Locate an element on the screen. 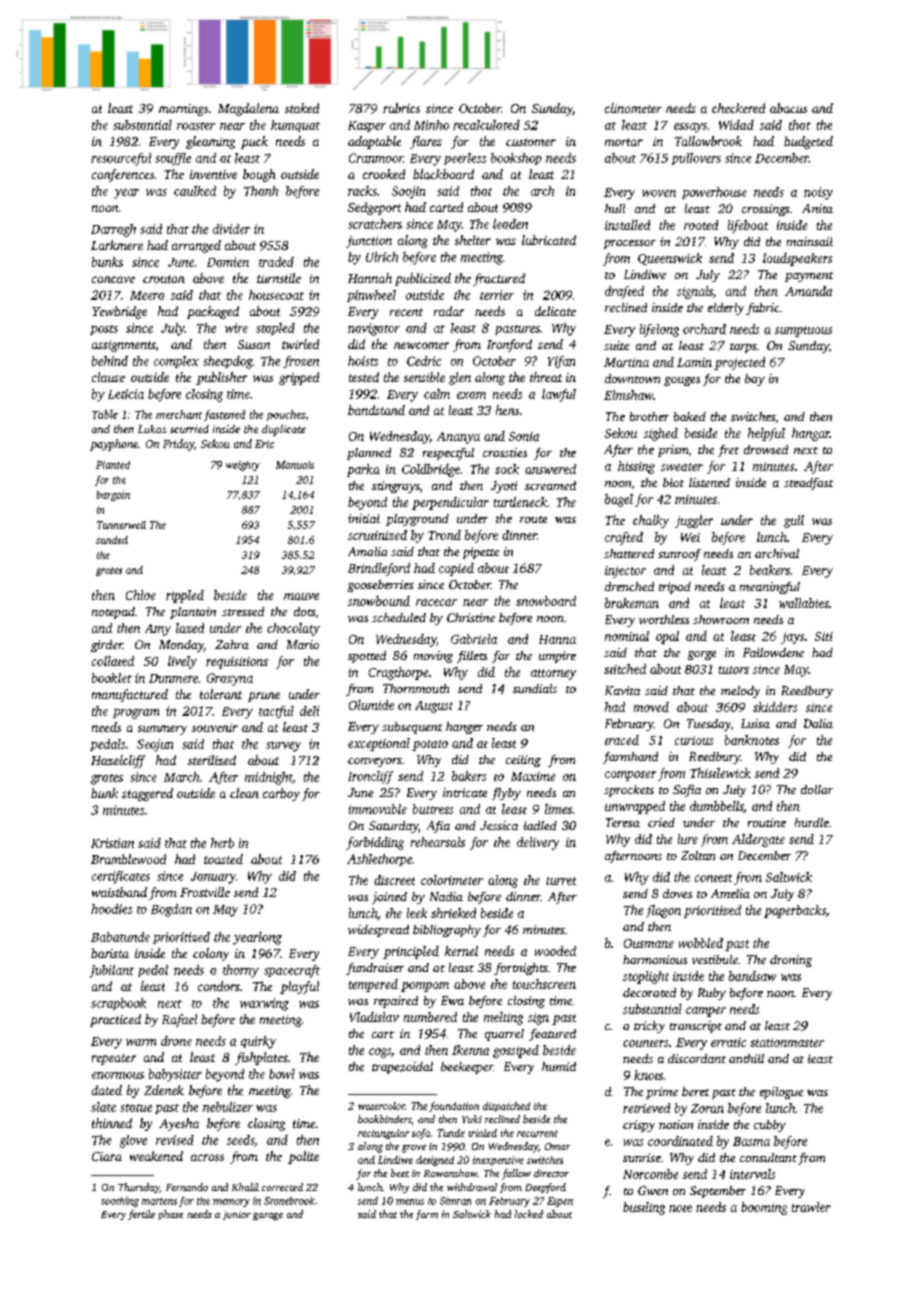  composer is located at coordinates (630, 776).
